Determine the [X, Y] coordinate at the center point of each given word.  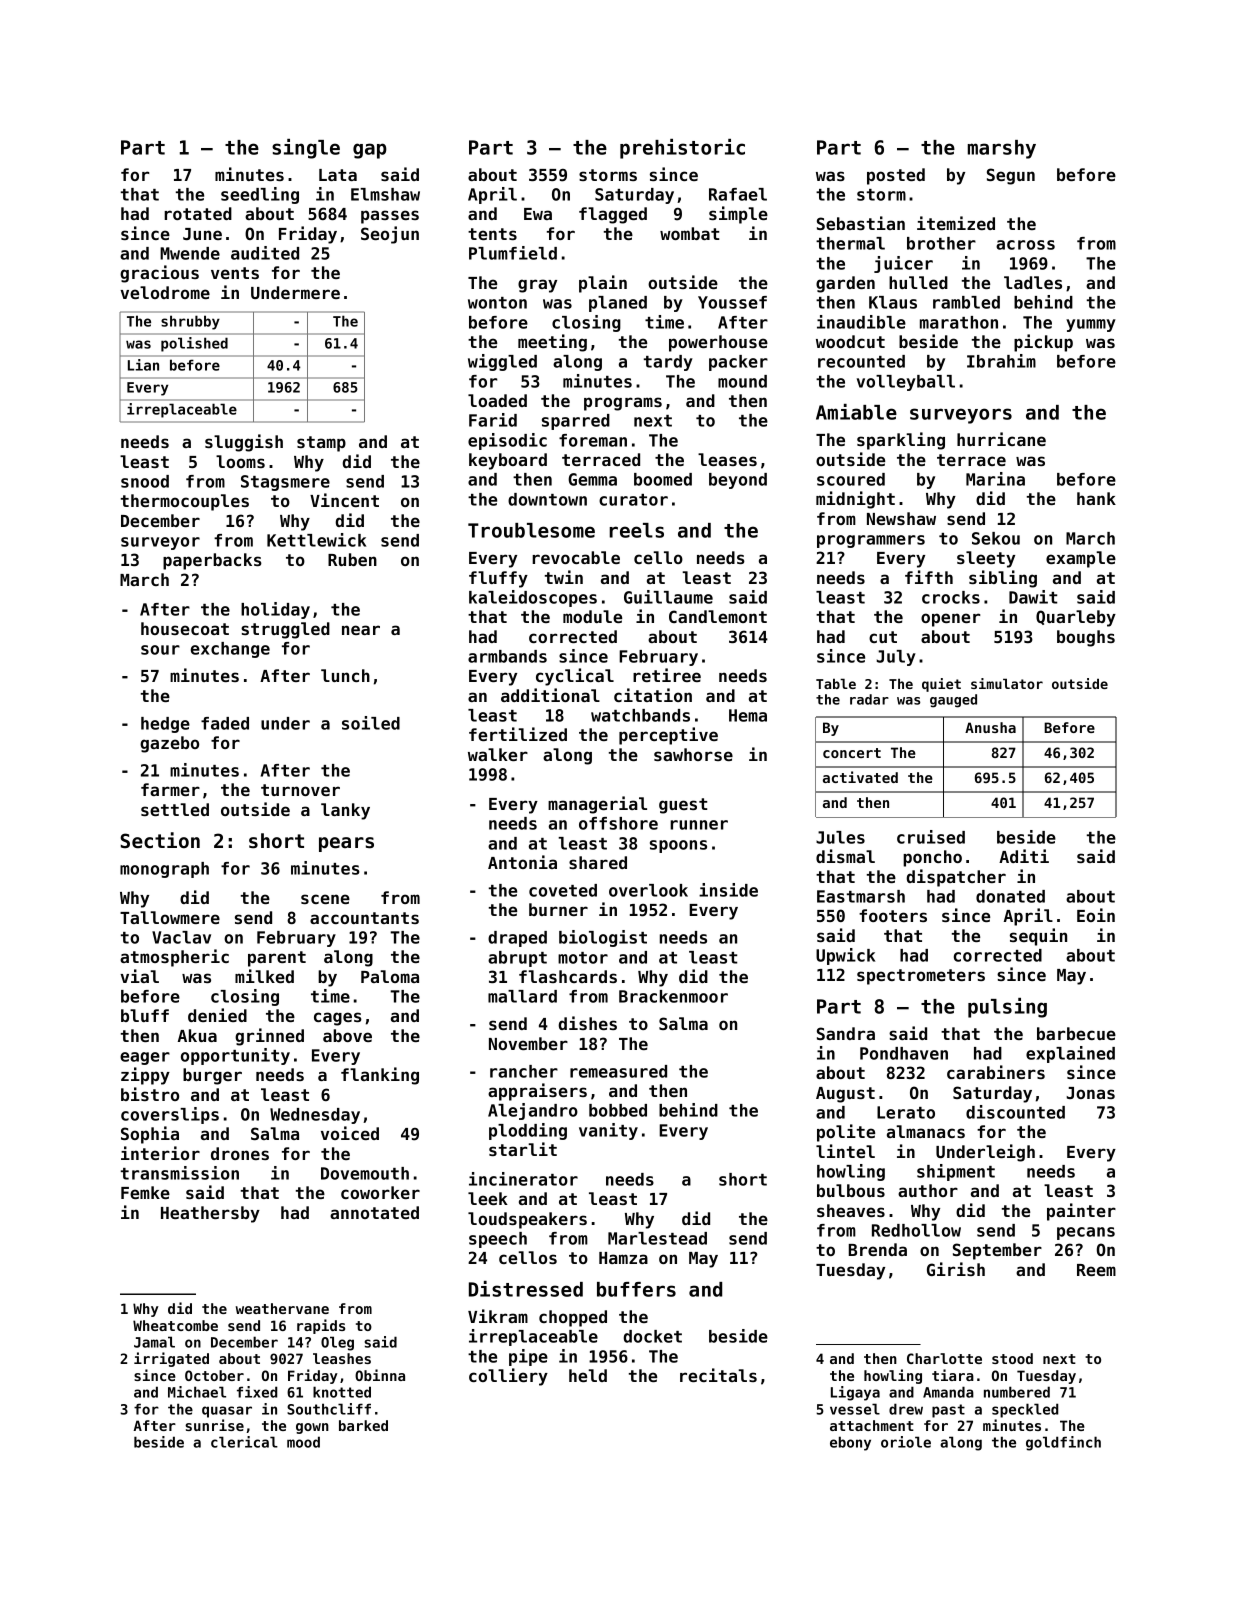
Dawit [1033, 597]
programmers [871, 541]
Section [160, 840]
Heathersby [210, 1214]
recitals [718, 1375]
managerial [597, 805]
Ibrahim [1001, 361]
